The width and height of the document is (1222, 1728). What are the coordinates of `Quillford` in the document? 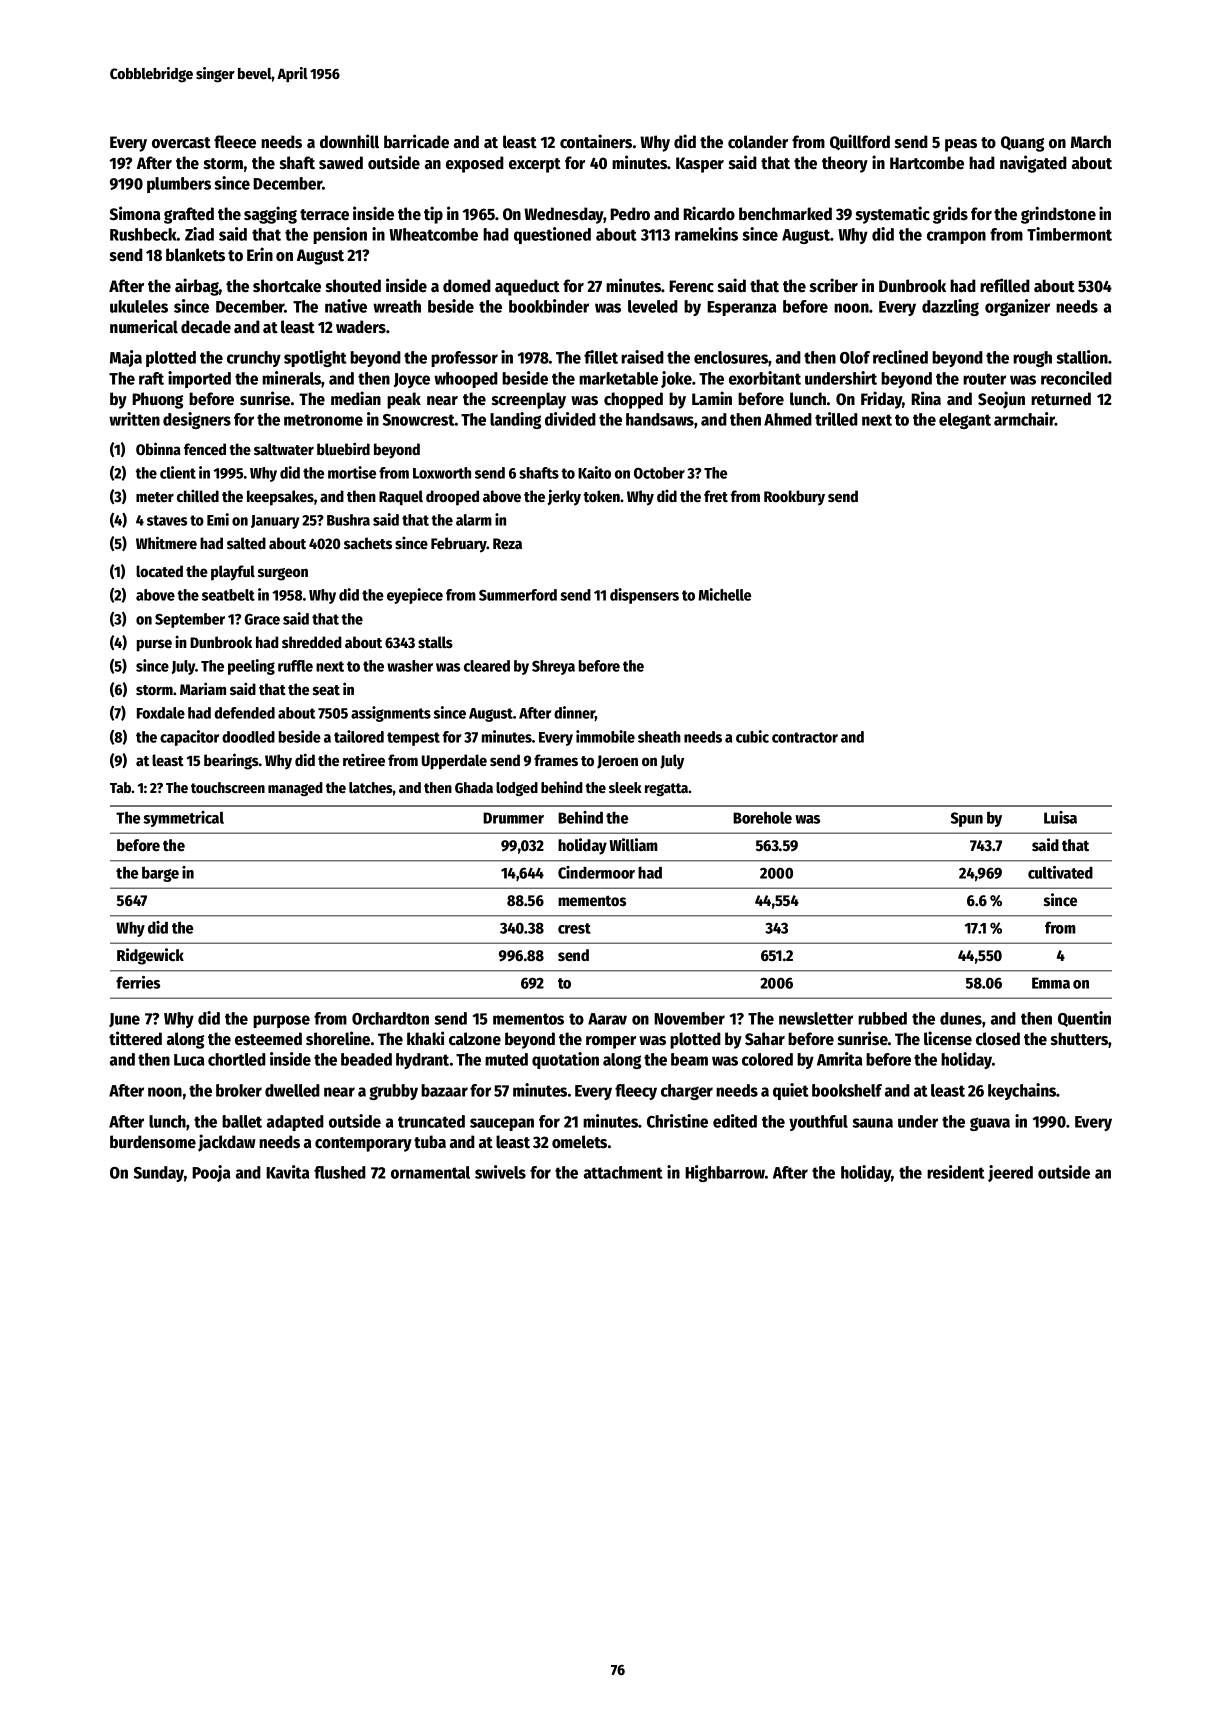 It's located at (860, 142).
